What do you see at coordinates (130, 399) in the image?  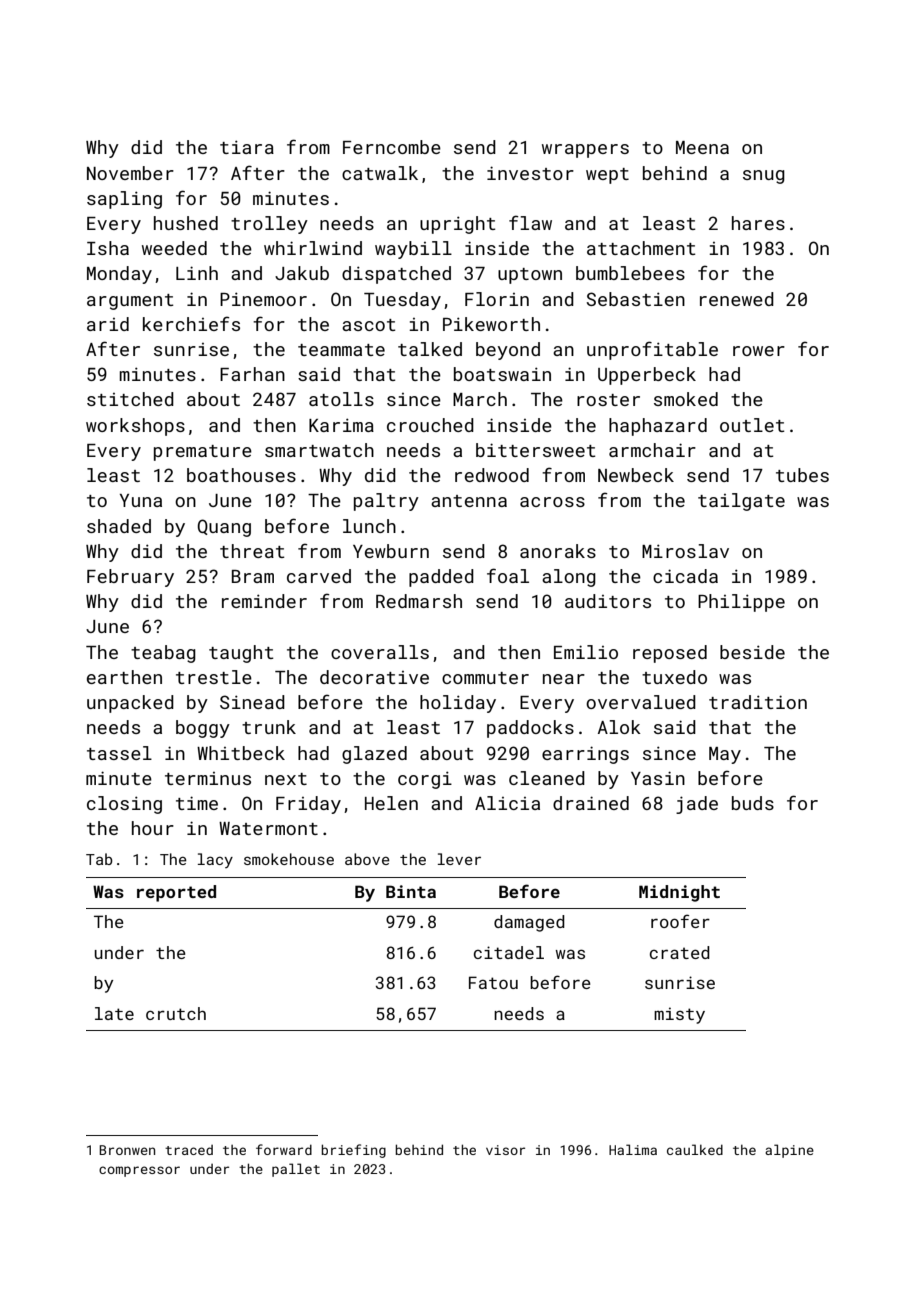 I see `stitched` at bounding box center [130, 399].
